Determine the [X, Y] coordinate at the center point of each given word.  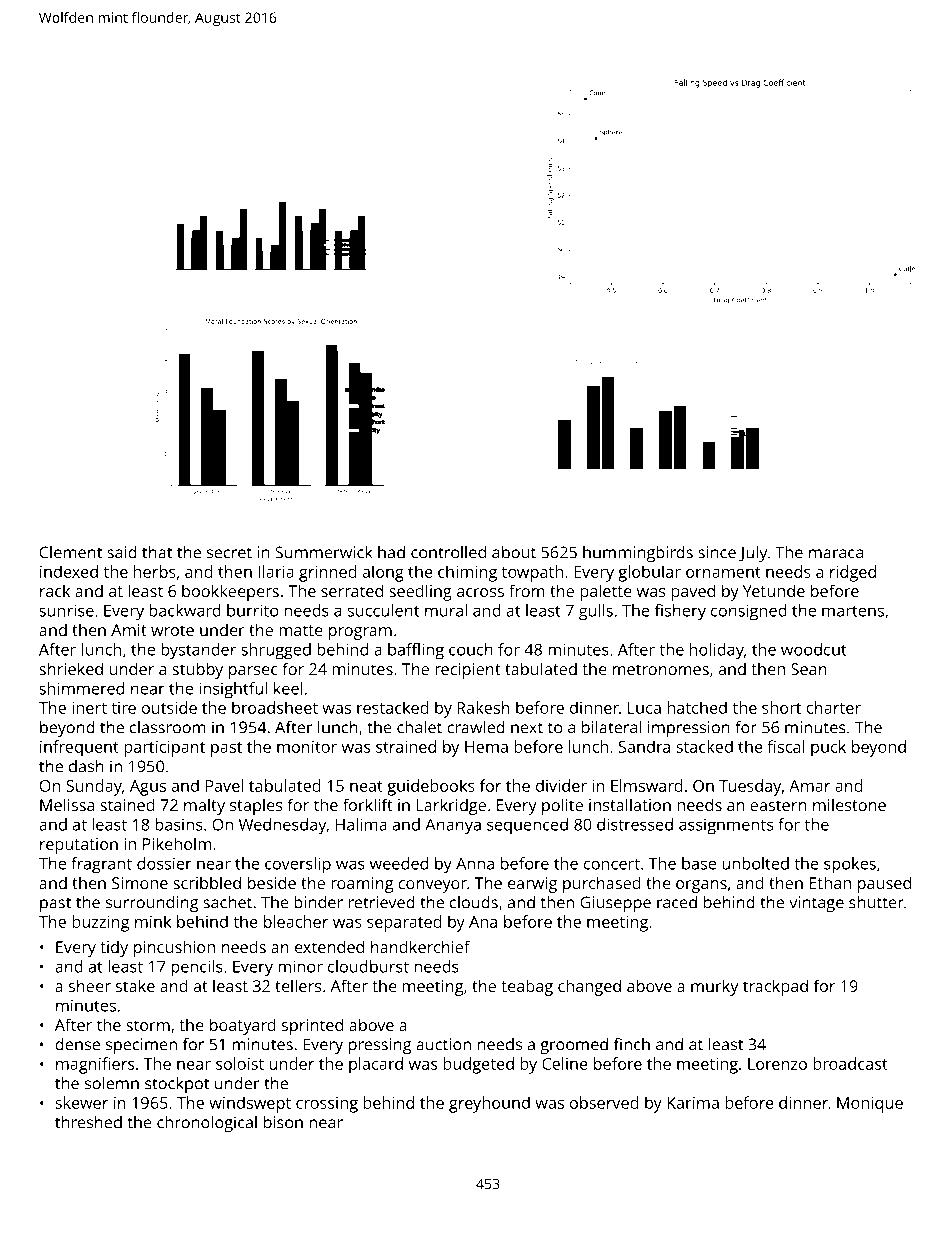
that [157, 552]
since [717, 552]
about [514, 552]
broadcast [850, 1063]
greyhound [489, 1104]
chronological [207, 1124]
